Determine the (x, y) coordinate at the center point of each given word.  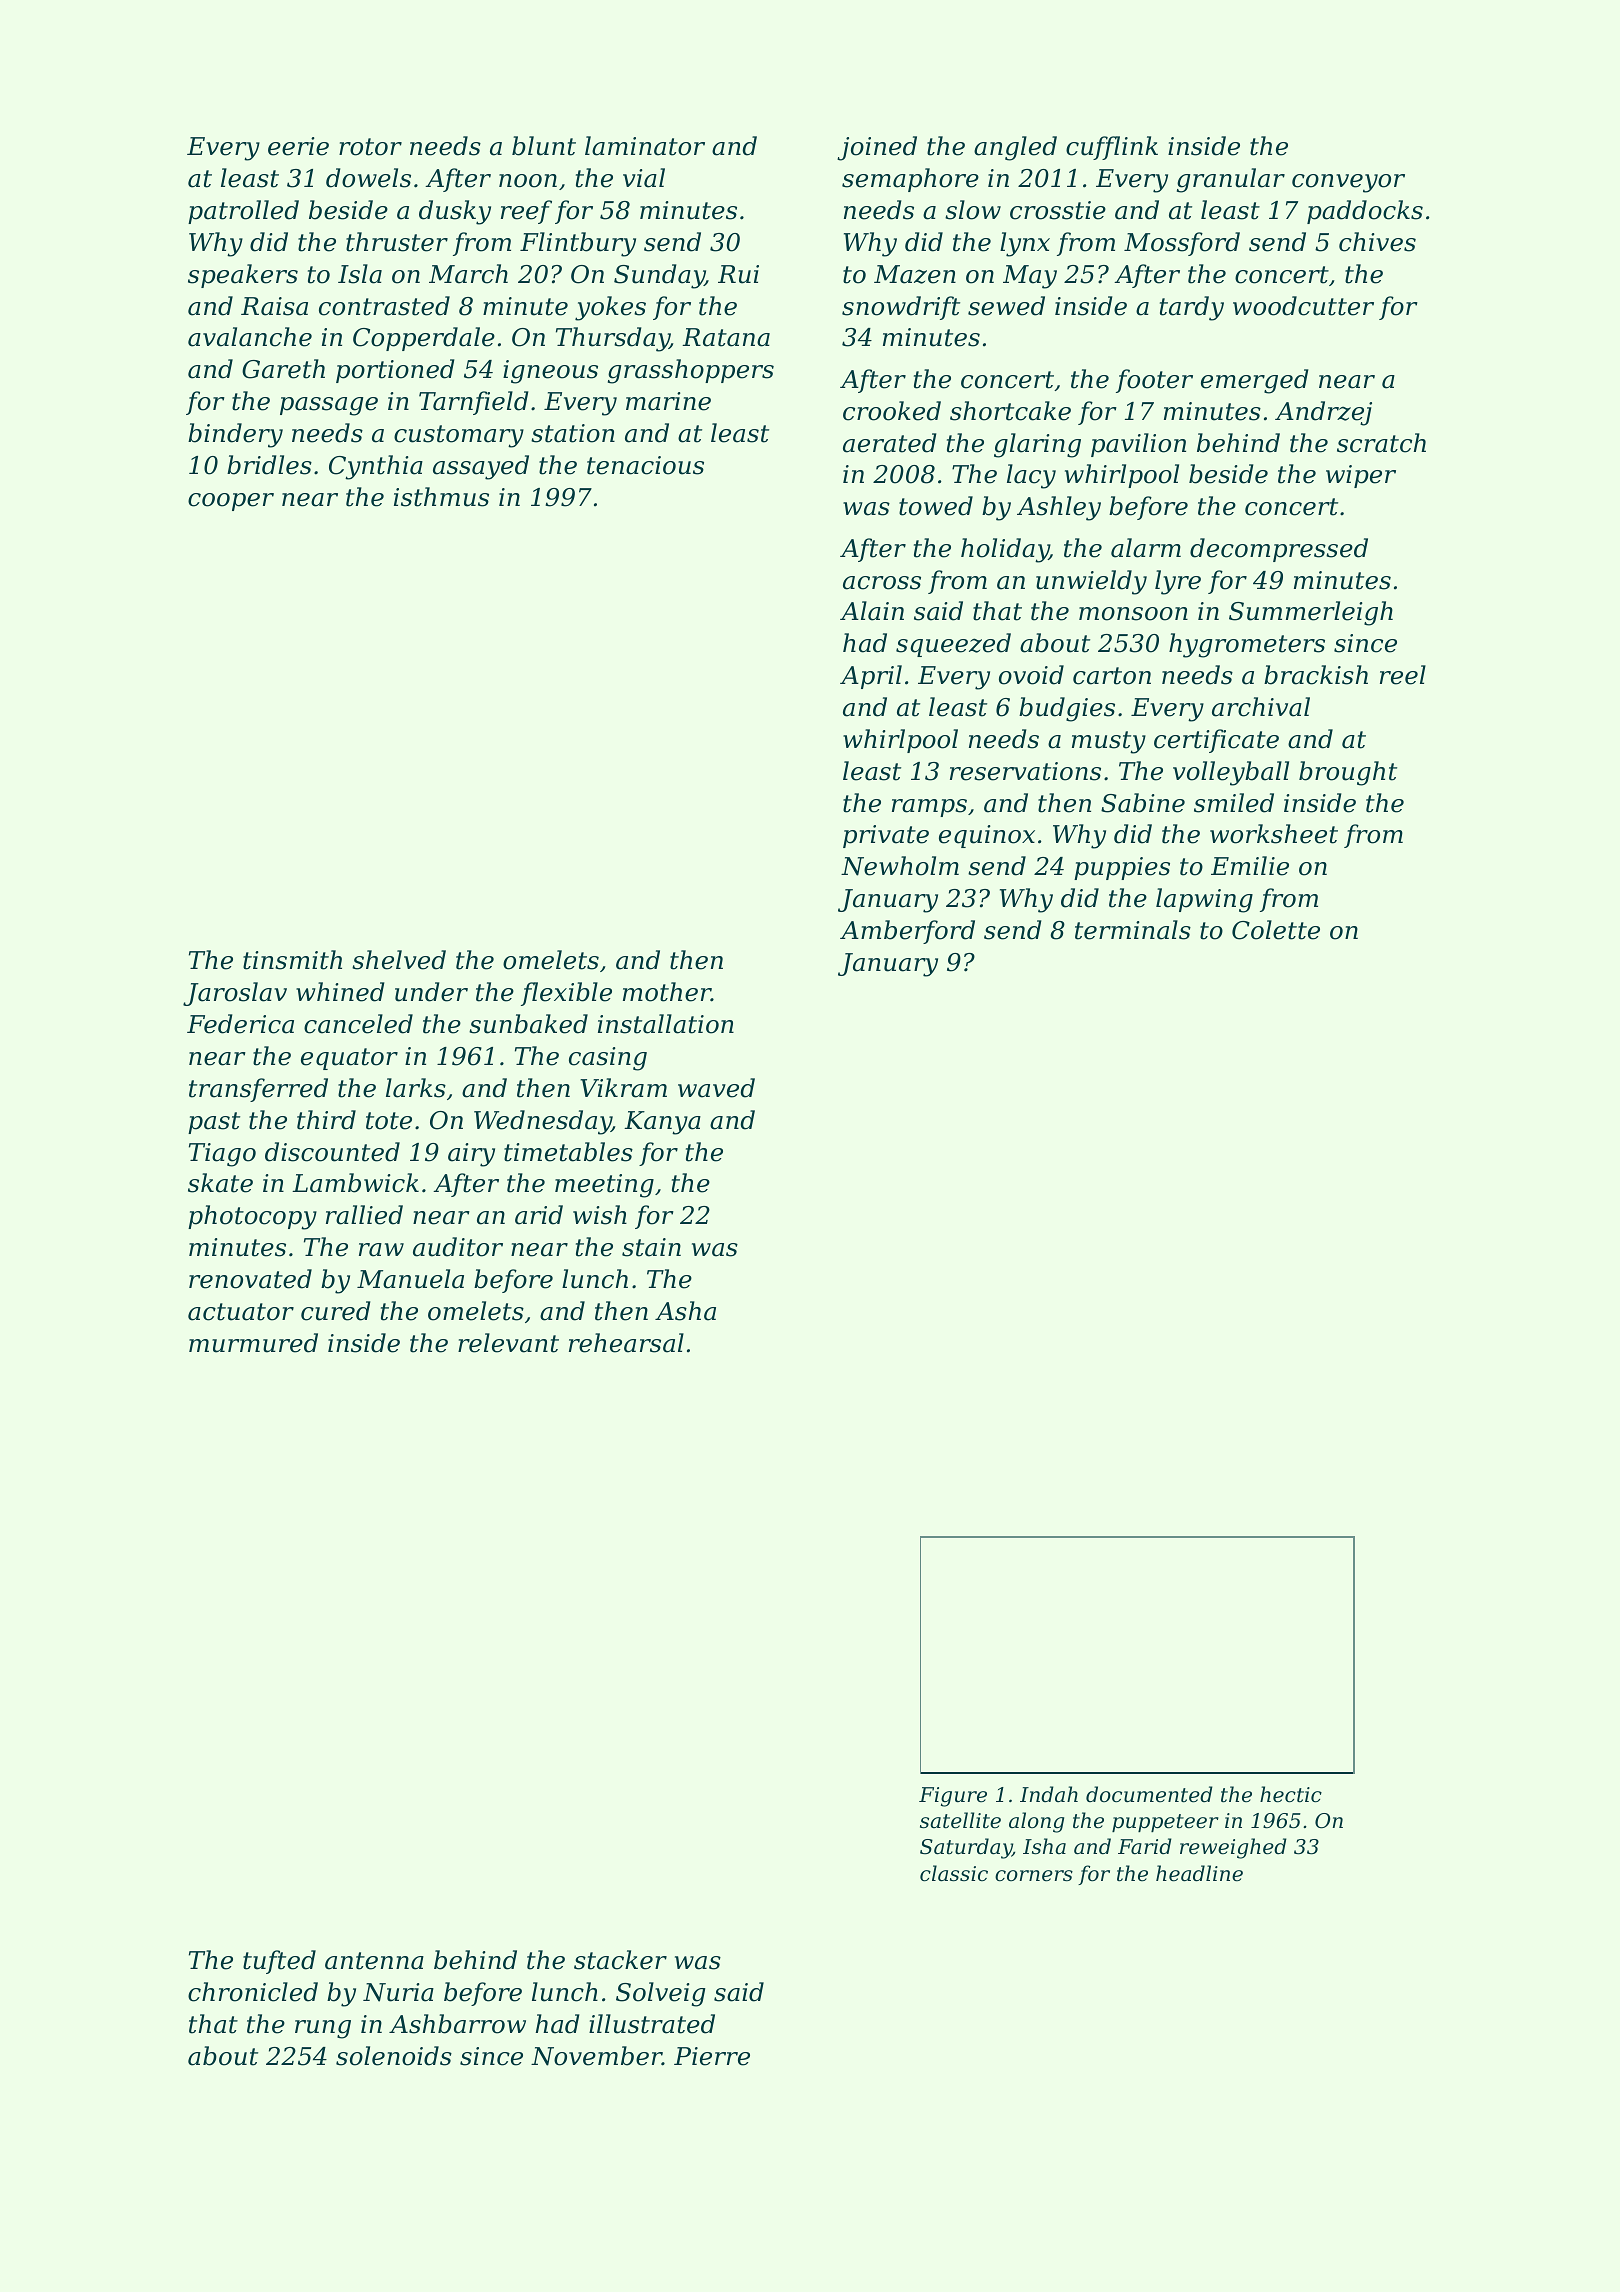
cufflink (1112, 148)
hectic (1291, 1794)
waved (716, 1088)
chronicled (253, 1992)
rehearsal (626, 1343)
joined (877, 148)
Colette (1276, 930)
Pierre (712, 2056)
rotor (370, 147)
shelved (399, 960)
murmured (253, 1343)
